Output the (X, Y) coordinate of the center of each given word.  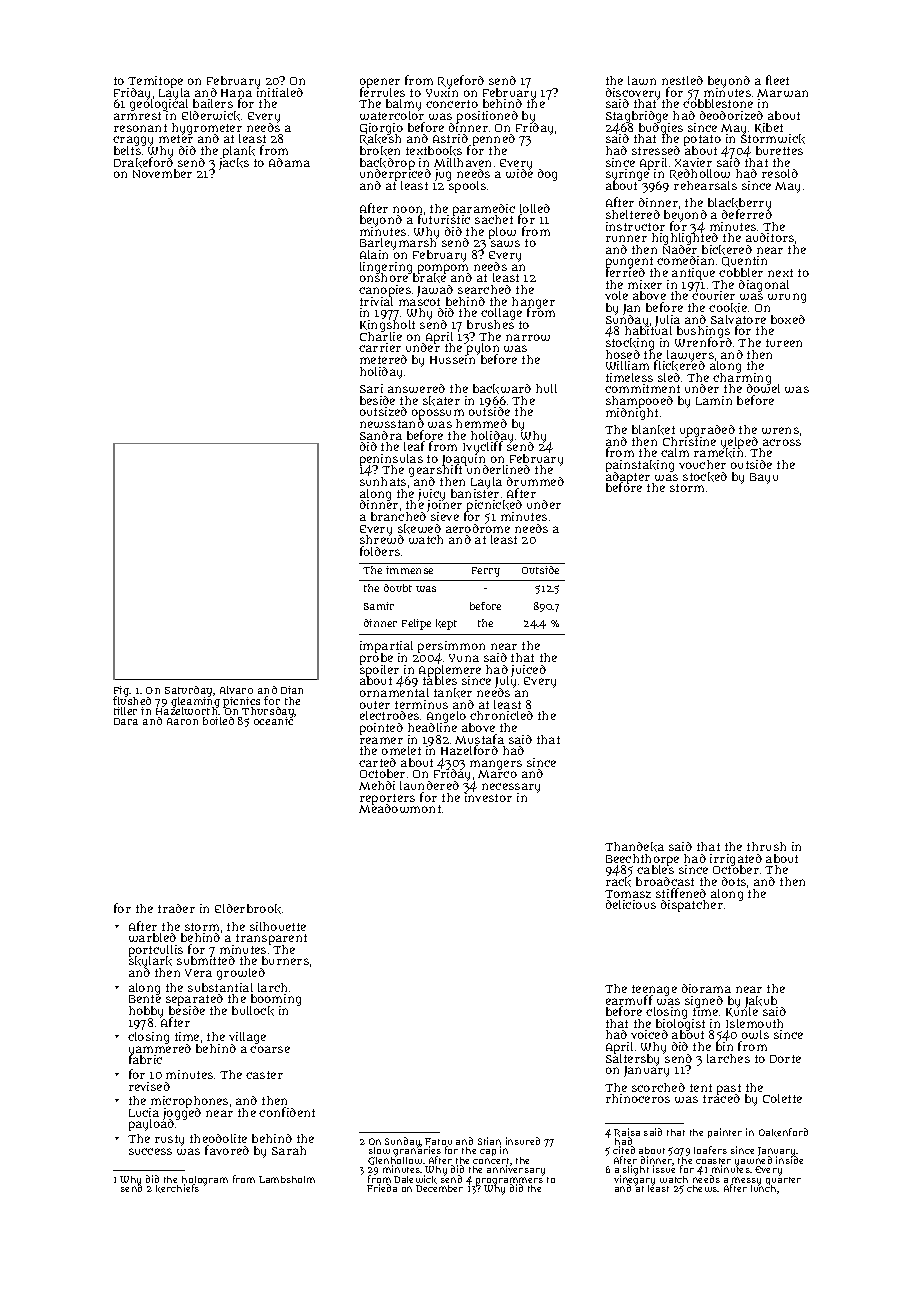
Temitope (155, 82)
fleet (777, 80)
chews (702, 1188)
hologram (205, 1180)
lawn (642, 80)
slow (379, 1150)
